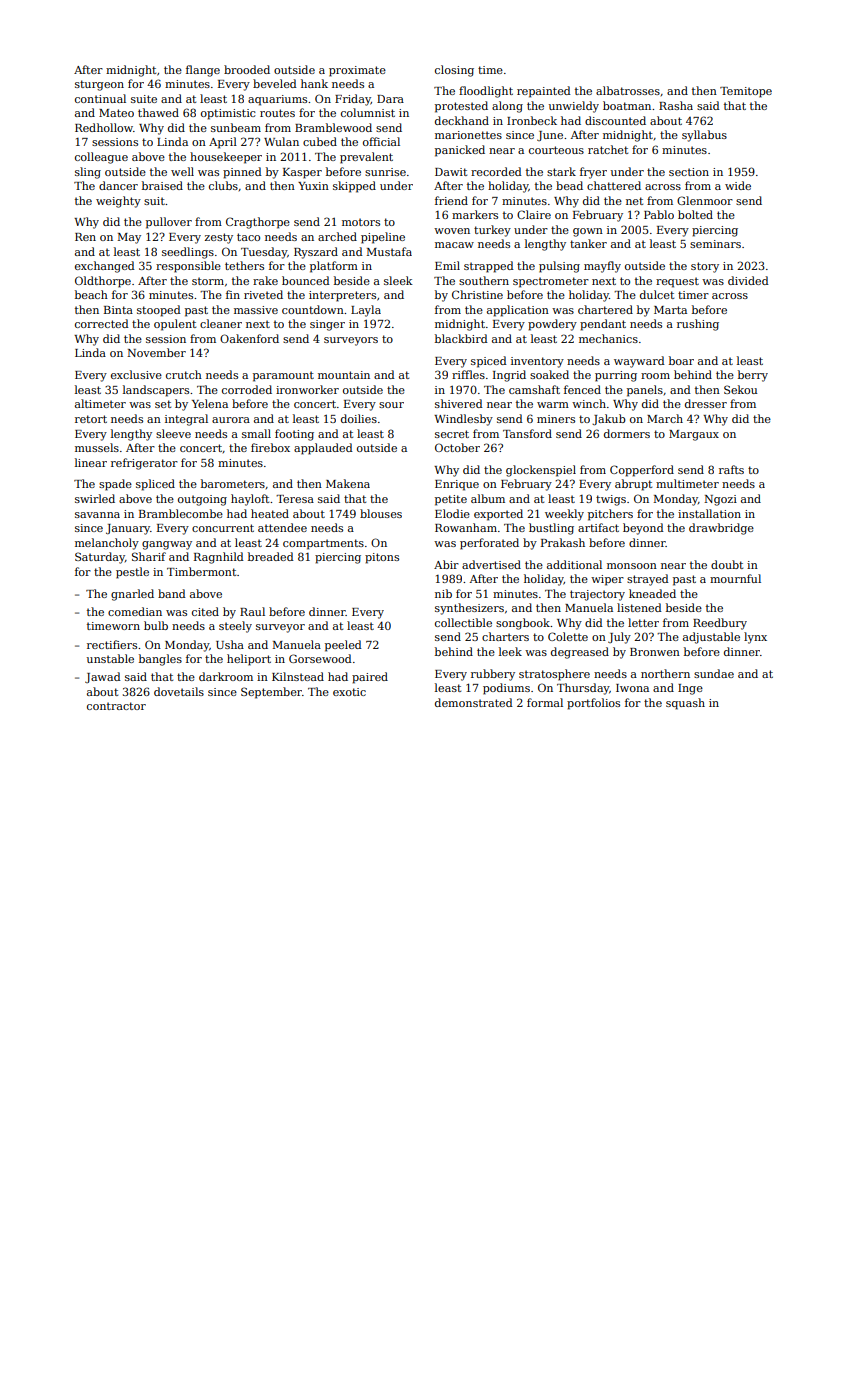  I want to click on proximate, so click(357, 71).
